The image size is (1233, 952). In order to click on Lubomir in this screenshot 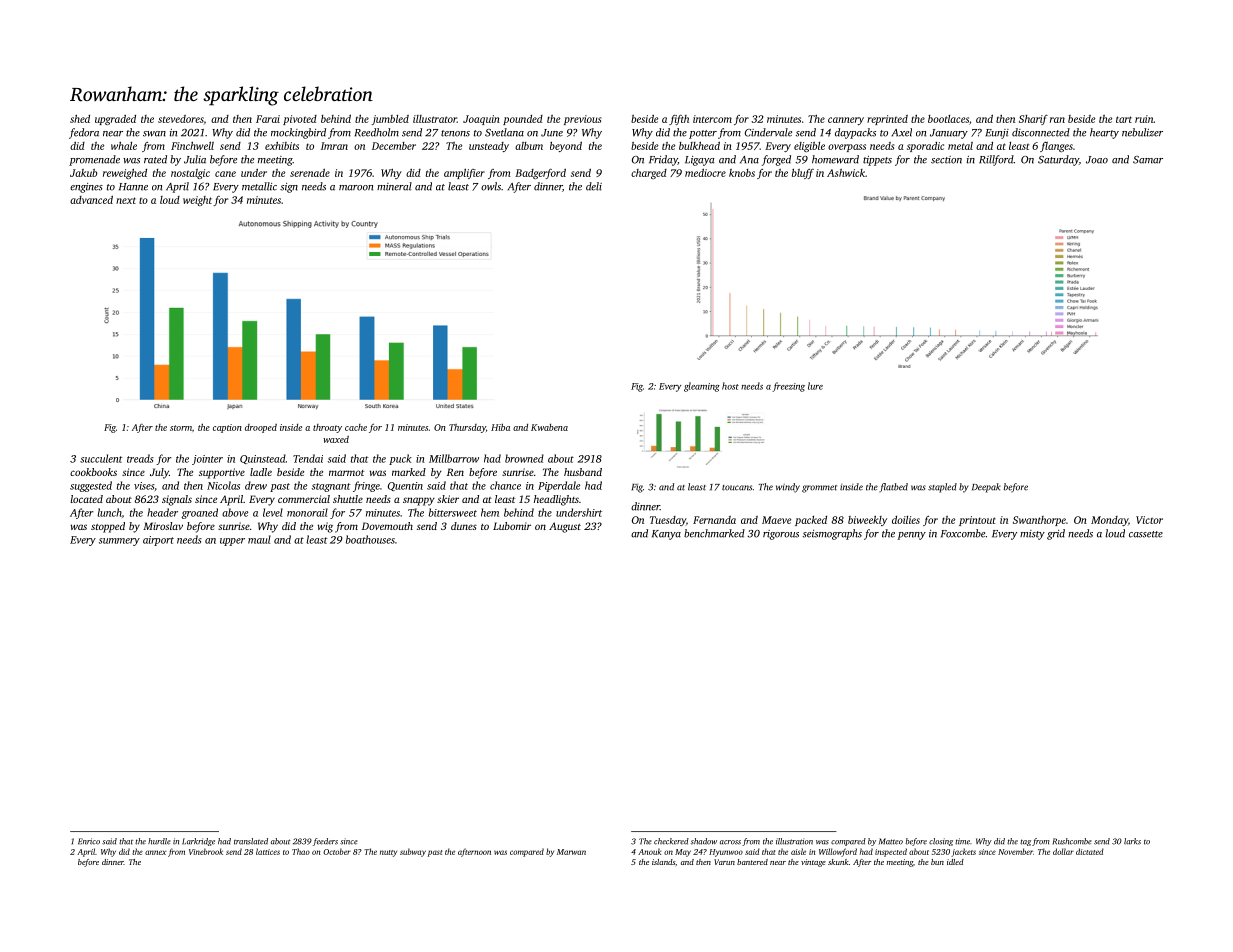, I will do `click(512, 526)`.
